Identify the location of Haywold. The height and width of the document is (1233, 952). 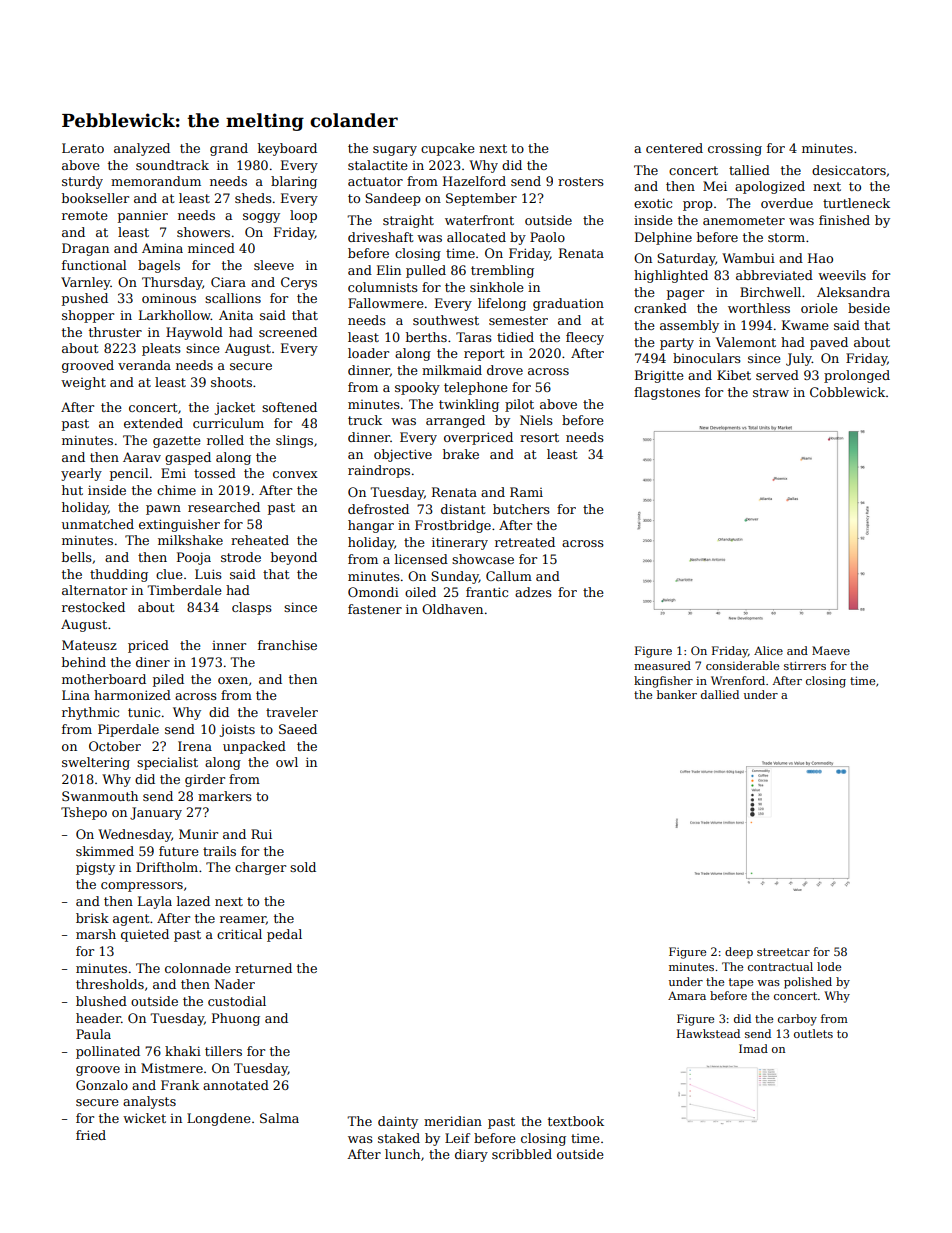
(194, 333).
